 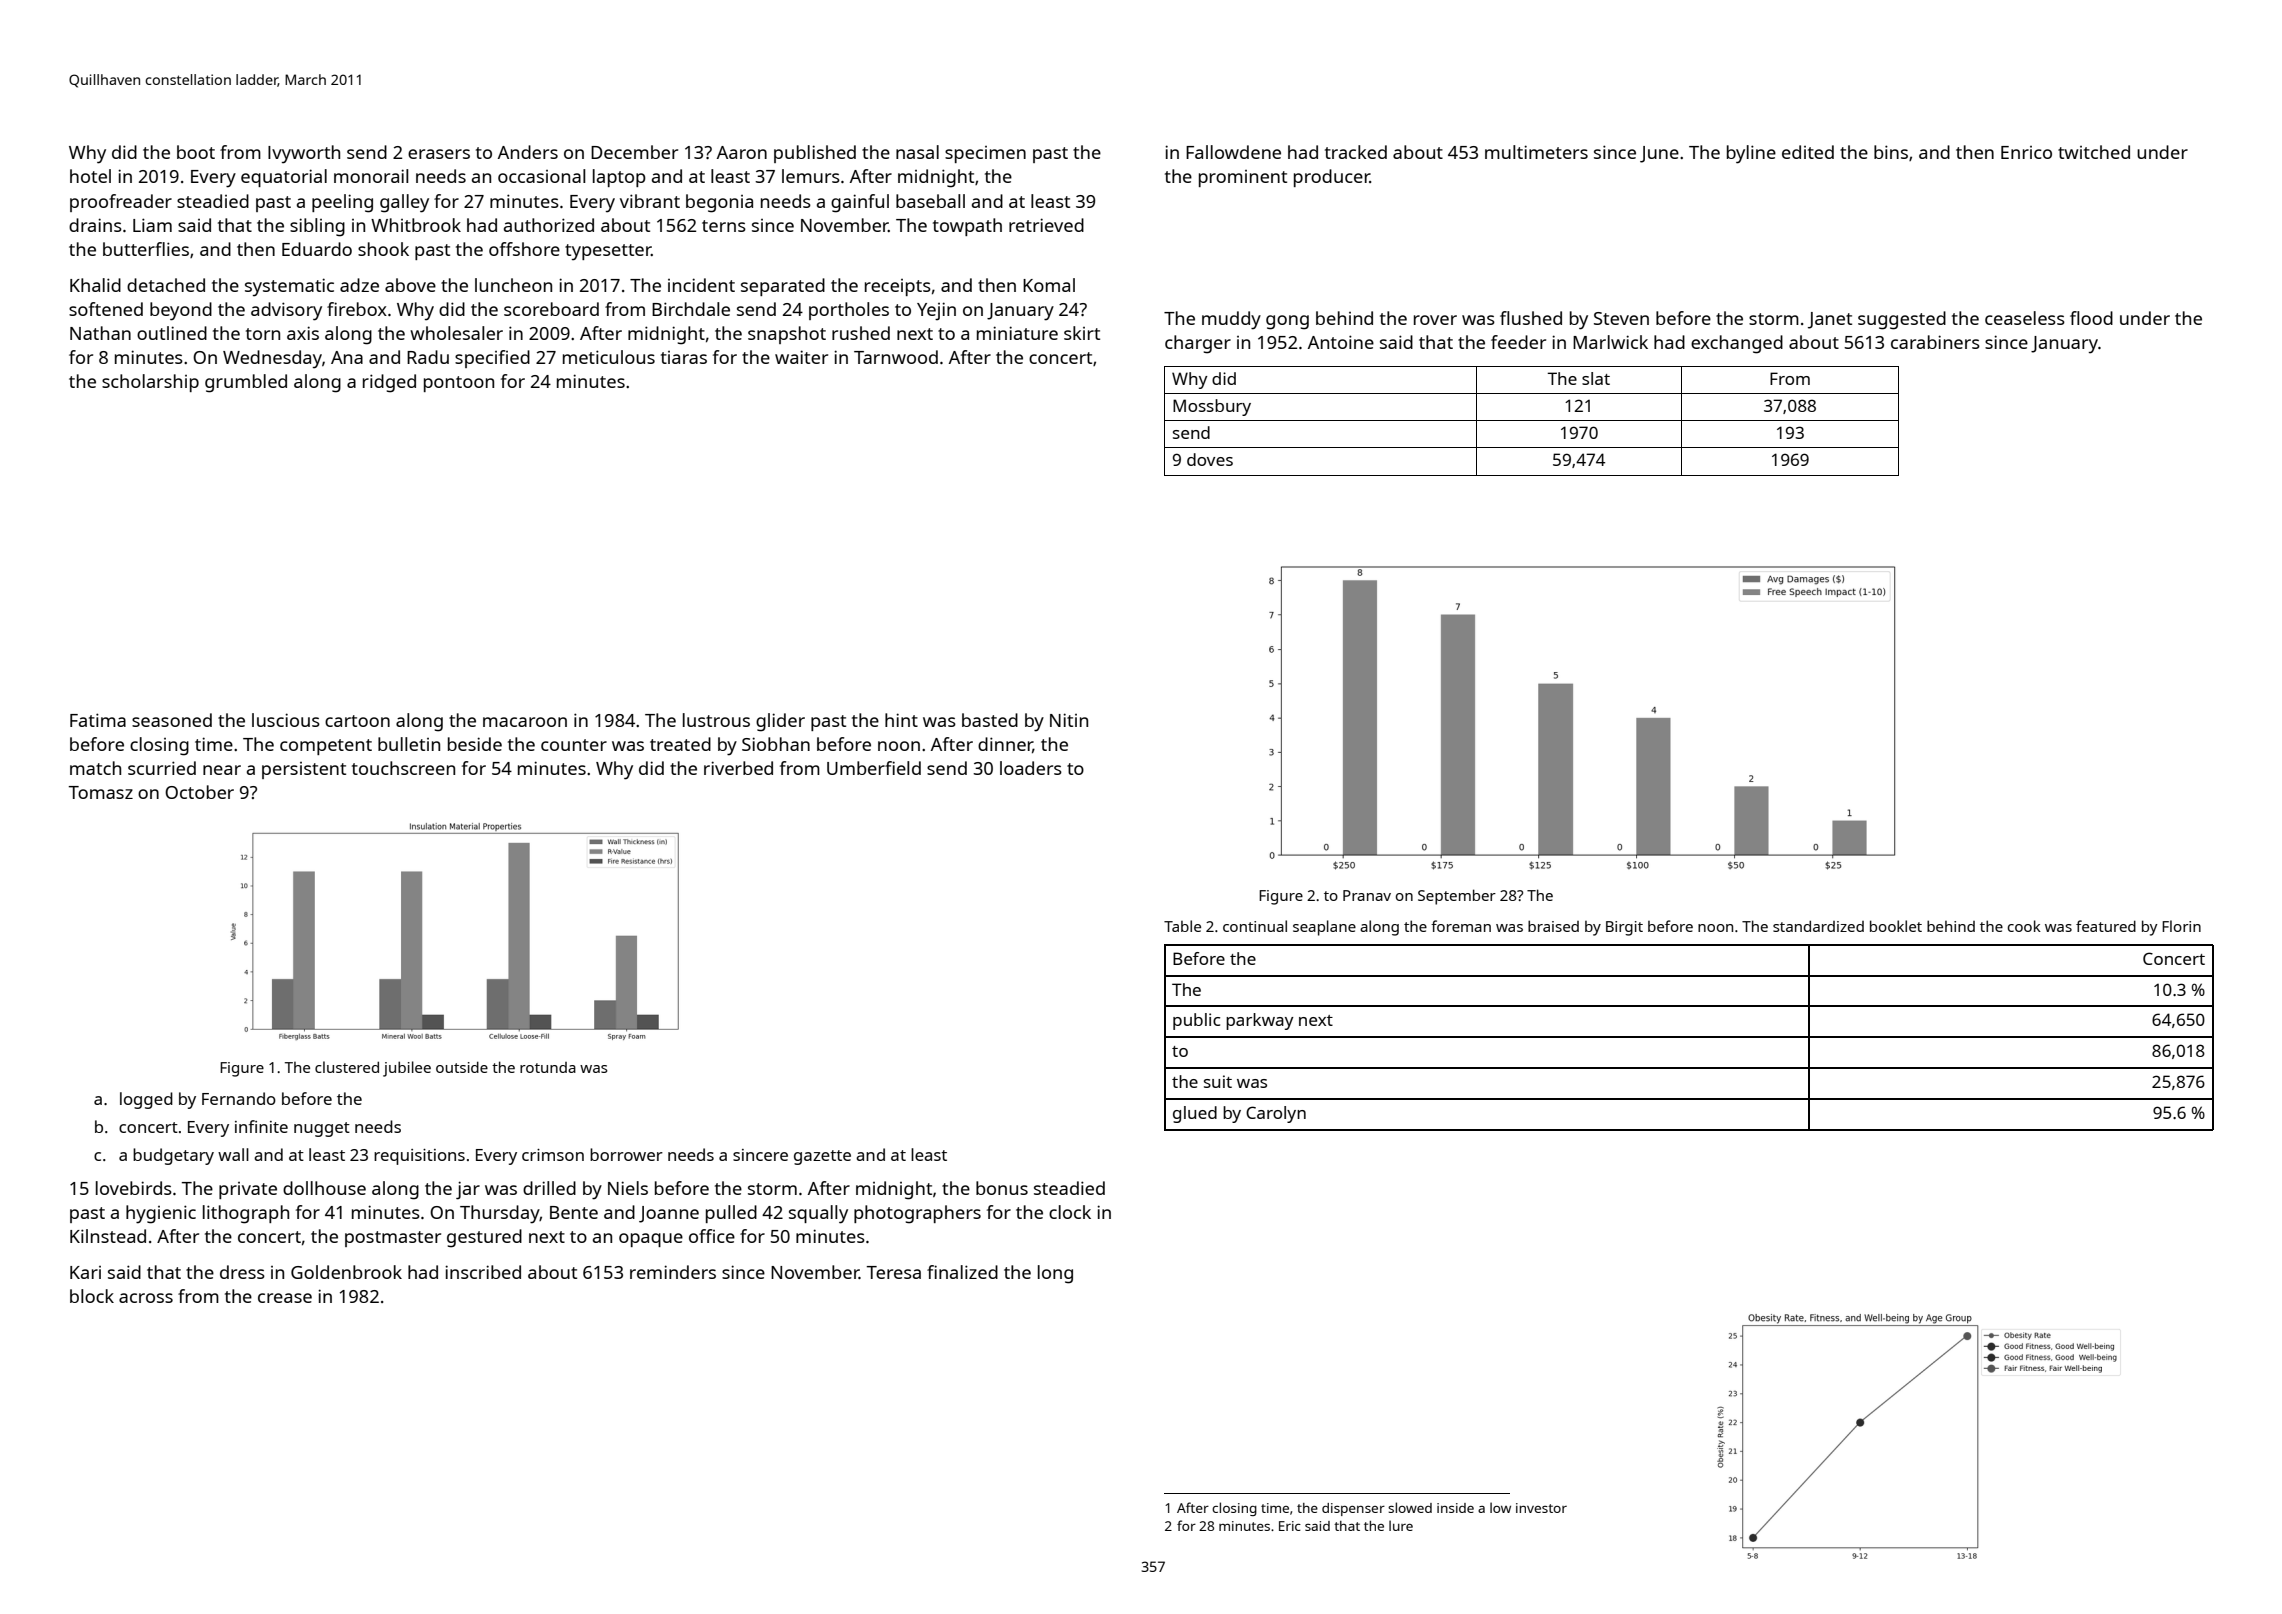 What do you see at coordinates (439, 154) in the screenshot?
I see `erasers` at bounding box center [439, 154].
